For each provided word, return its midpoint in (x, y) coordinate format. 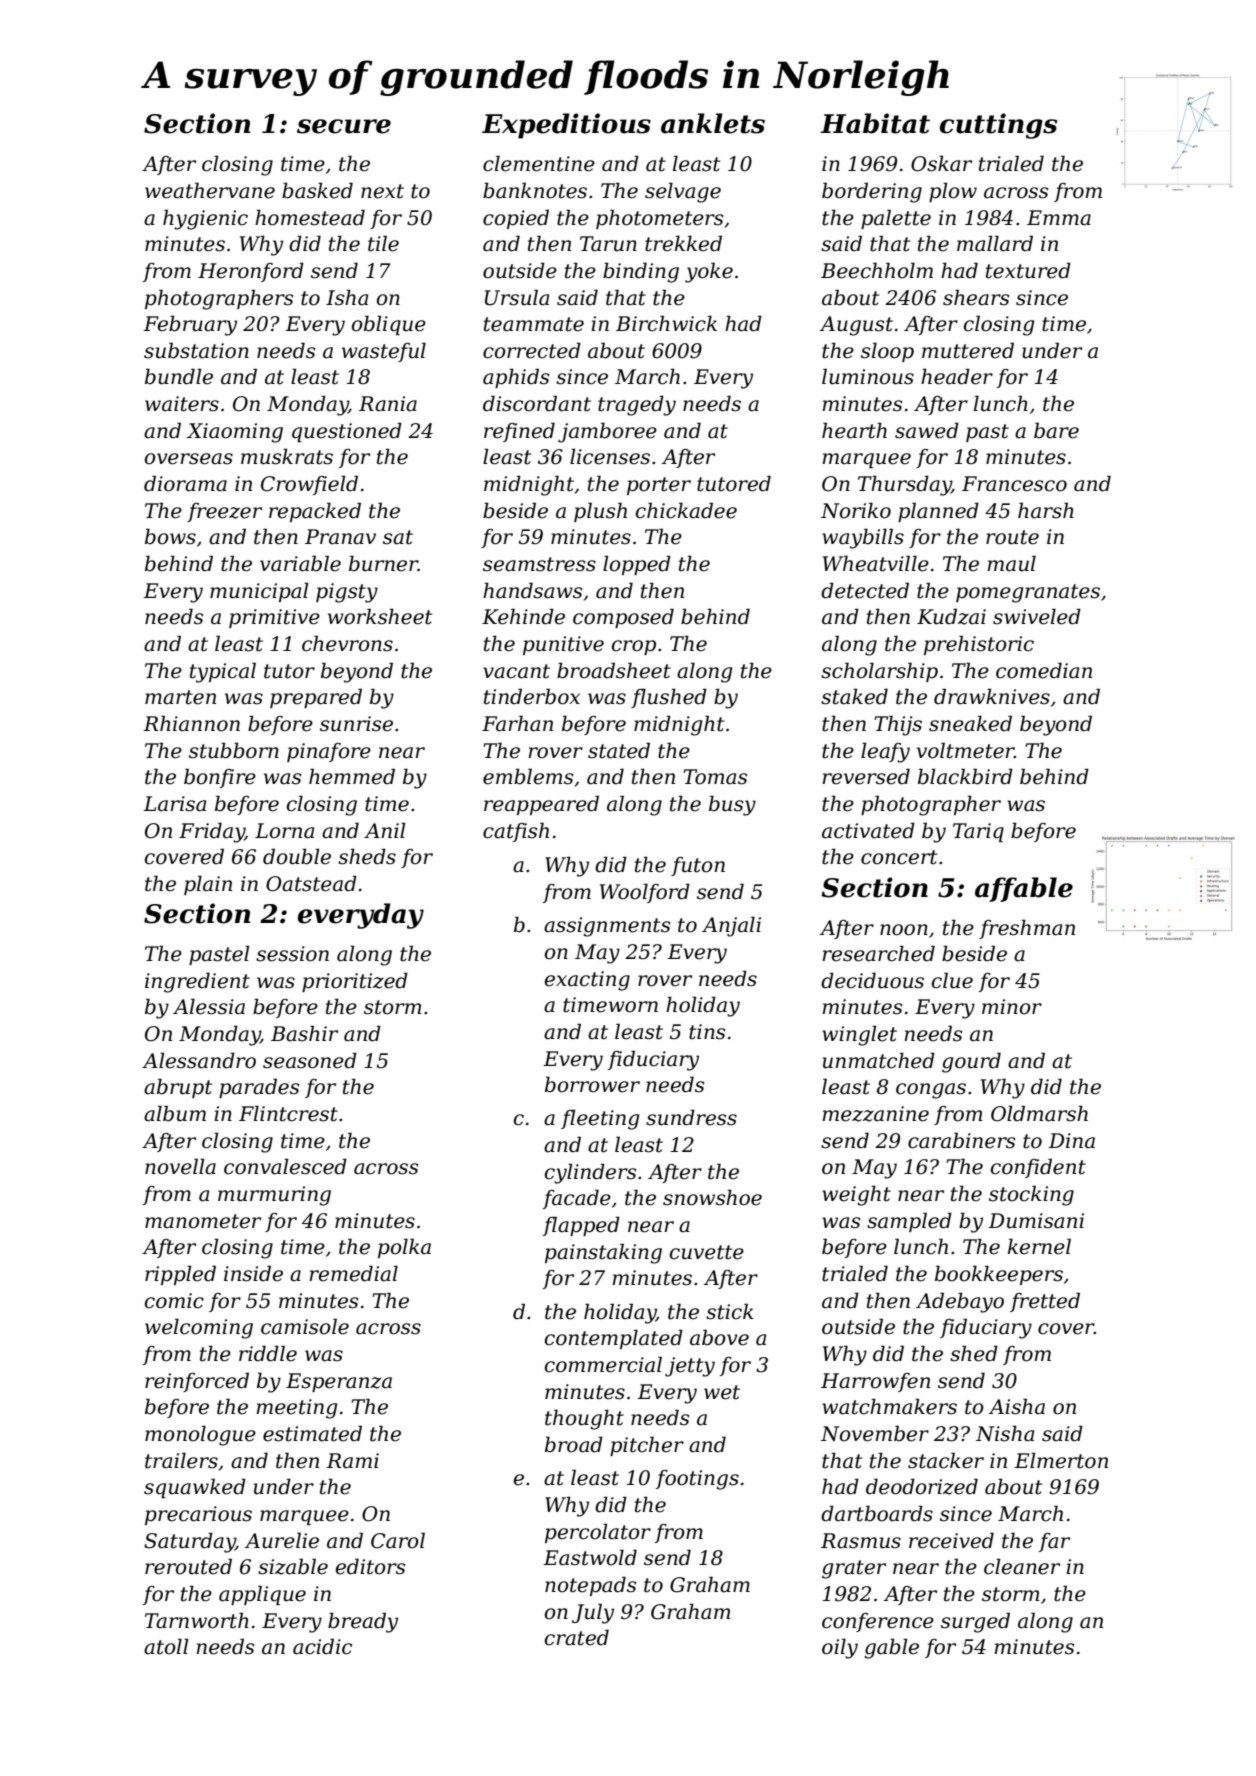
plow (953, 192)
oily (840, 1648)
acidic (322, 1646)
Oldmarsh (1039, 1113)
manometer (203, 1221)
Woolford (645, 893)
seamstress (539, 564)
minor (1012, 1007)
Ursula (517, 297)
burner (383, 563)
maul (1011, 563)
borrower (592, 1084)
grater (854, 1569)
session (292, 954)
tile (383, 243)
